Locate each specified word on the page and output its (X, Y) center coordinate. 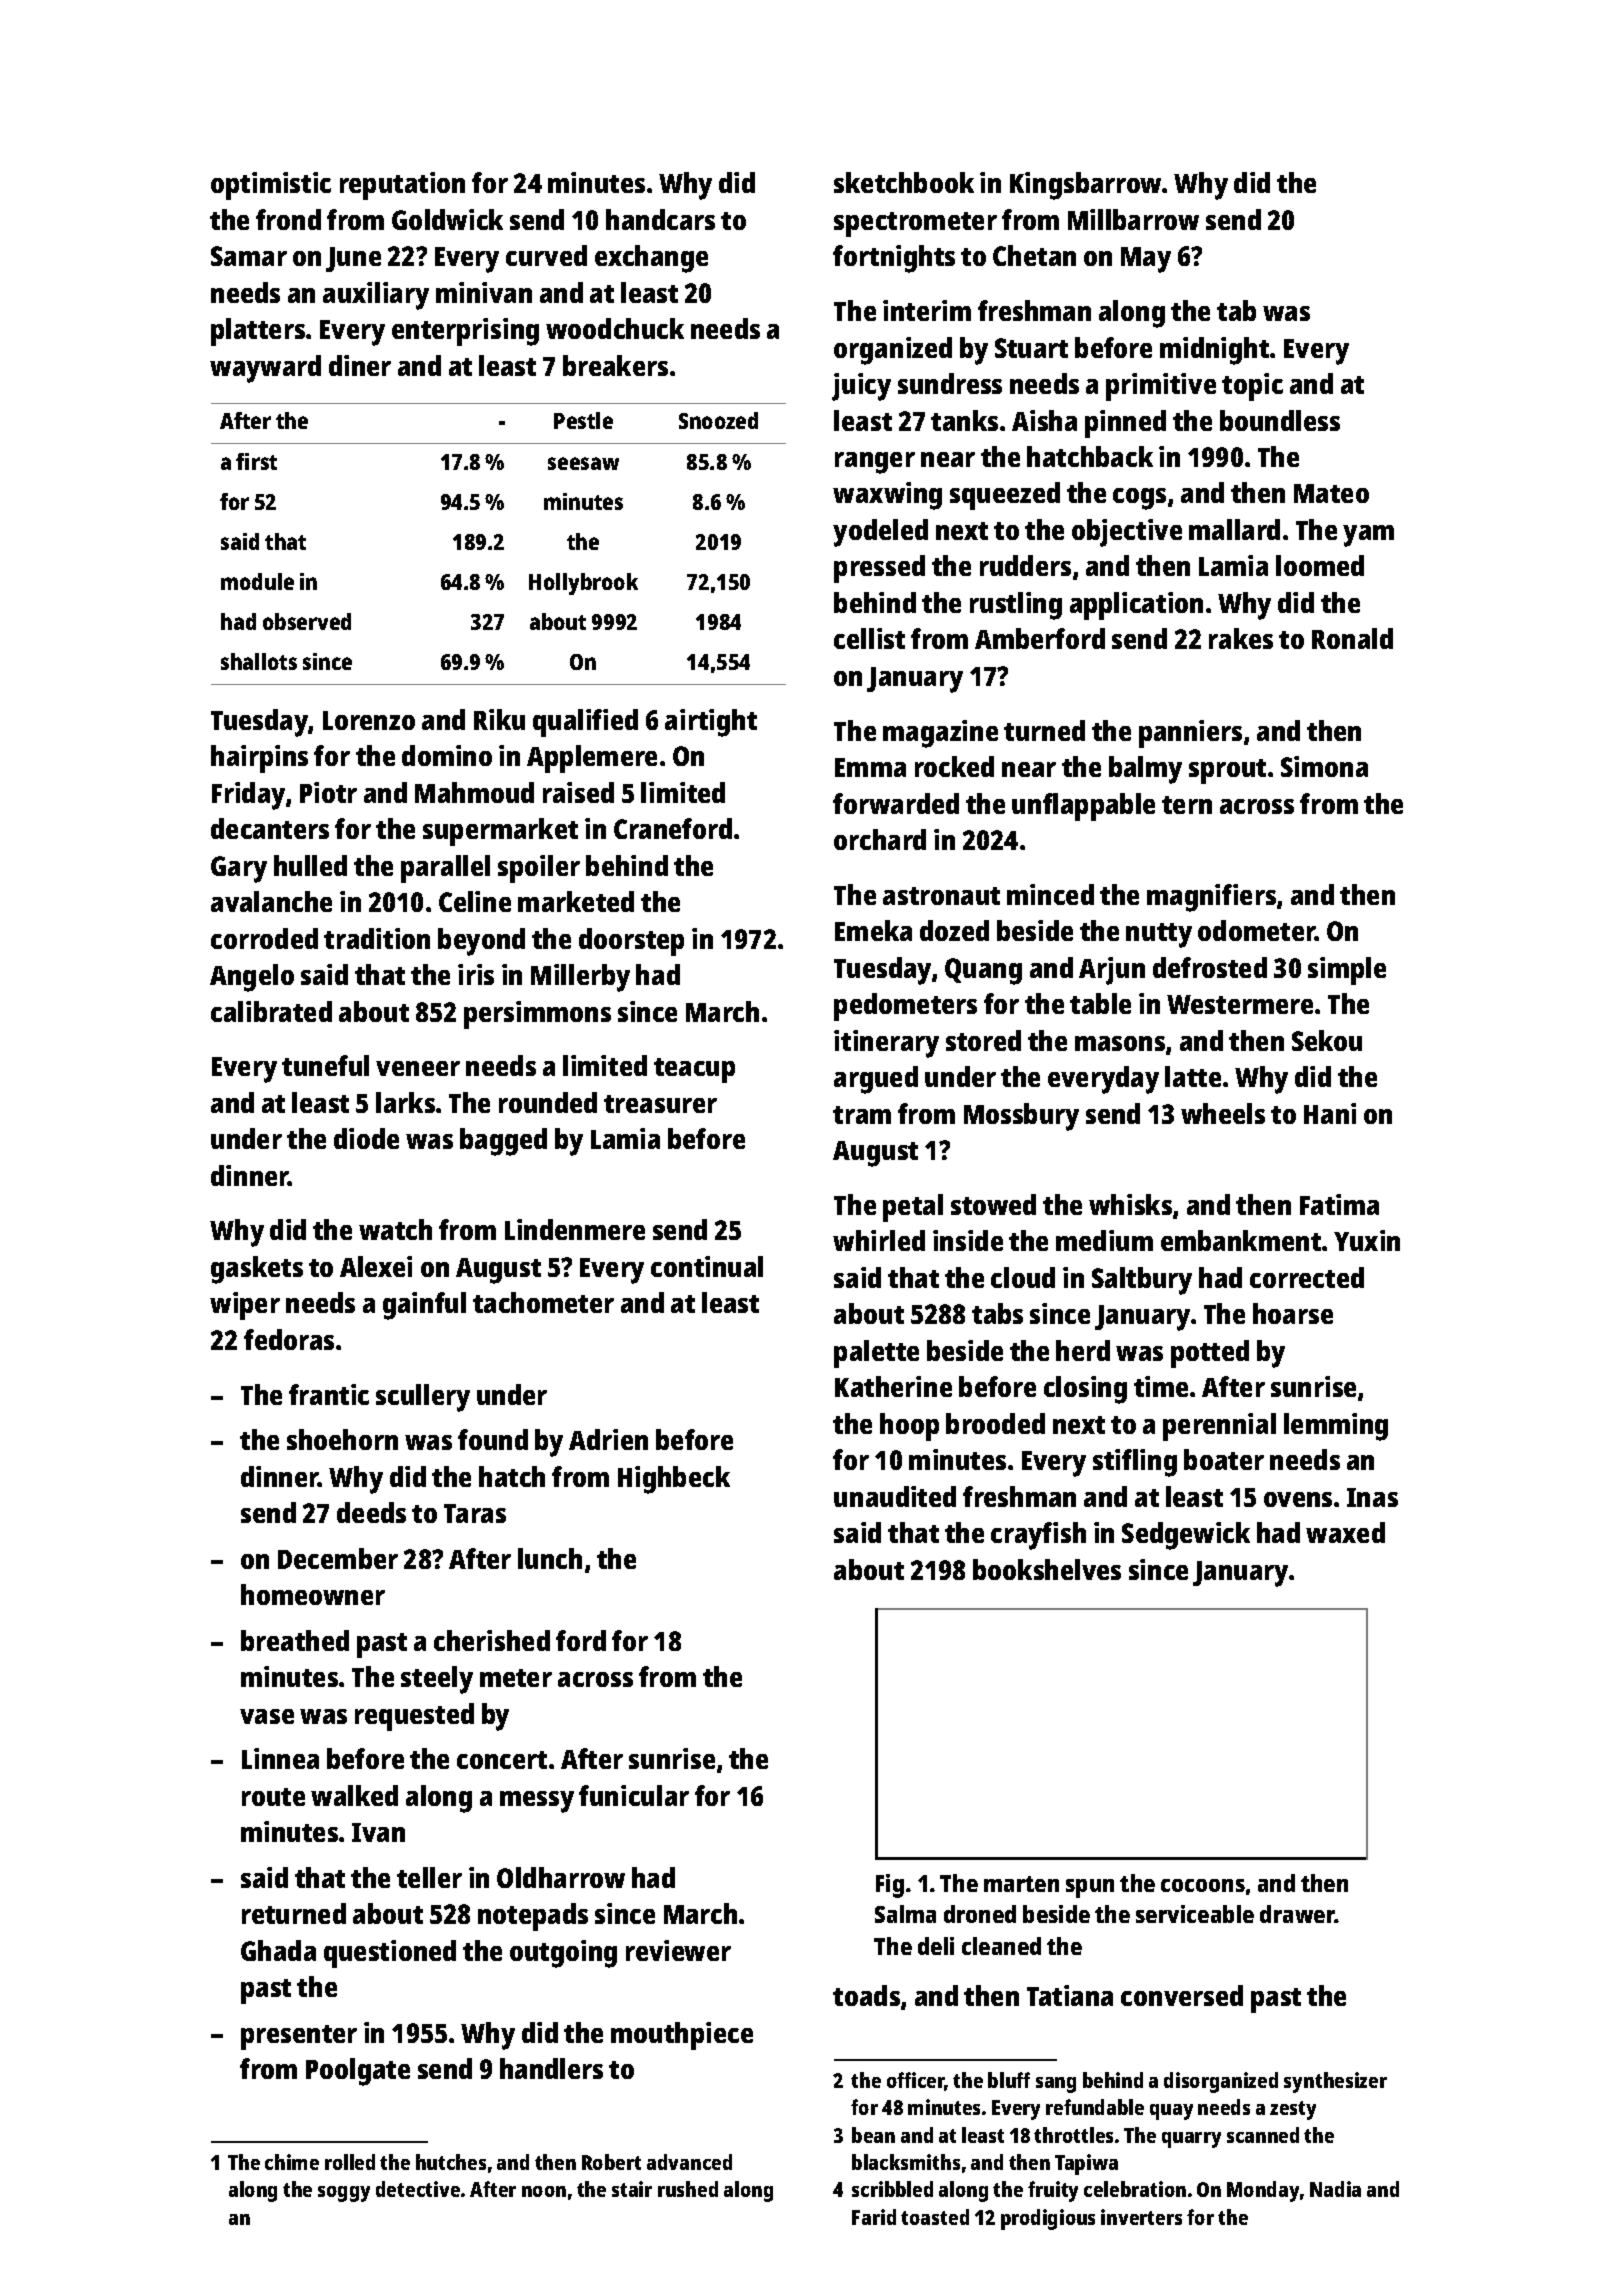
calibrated (271, 1011)
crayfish (1038, 1536)
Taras (475, 1513)
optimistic (271, 186)
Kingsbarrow (1086, 186)
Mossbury (1021, 1117)
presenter (299, 2037)
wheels (1223, 1113)
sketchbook (904, 182)
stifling (1135, 1463)
